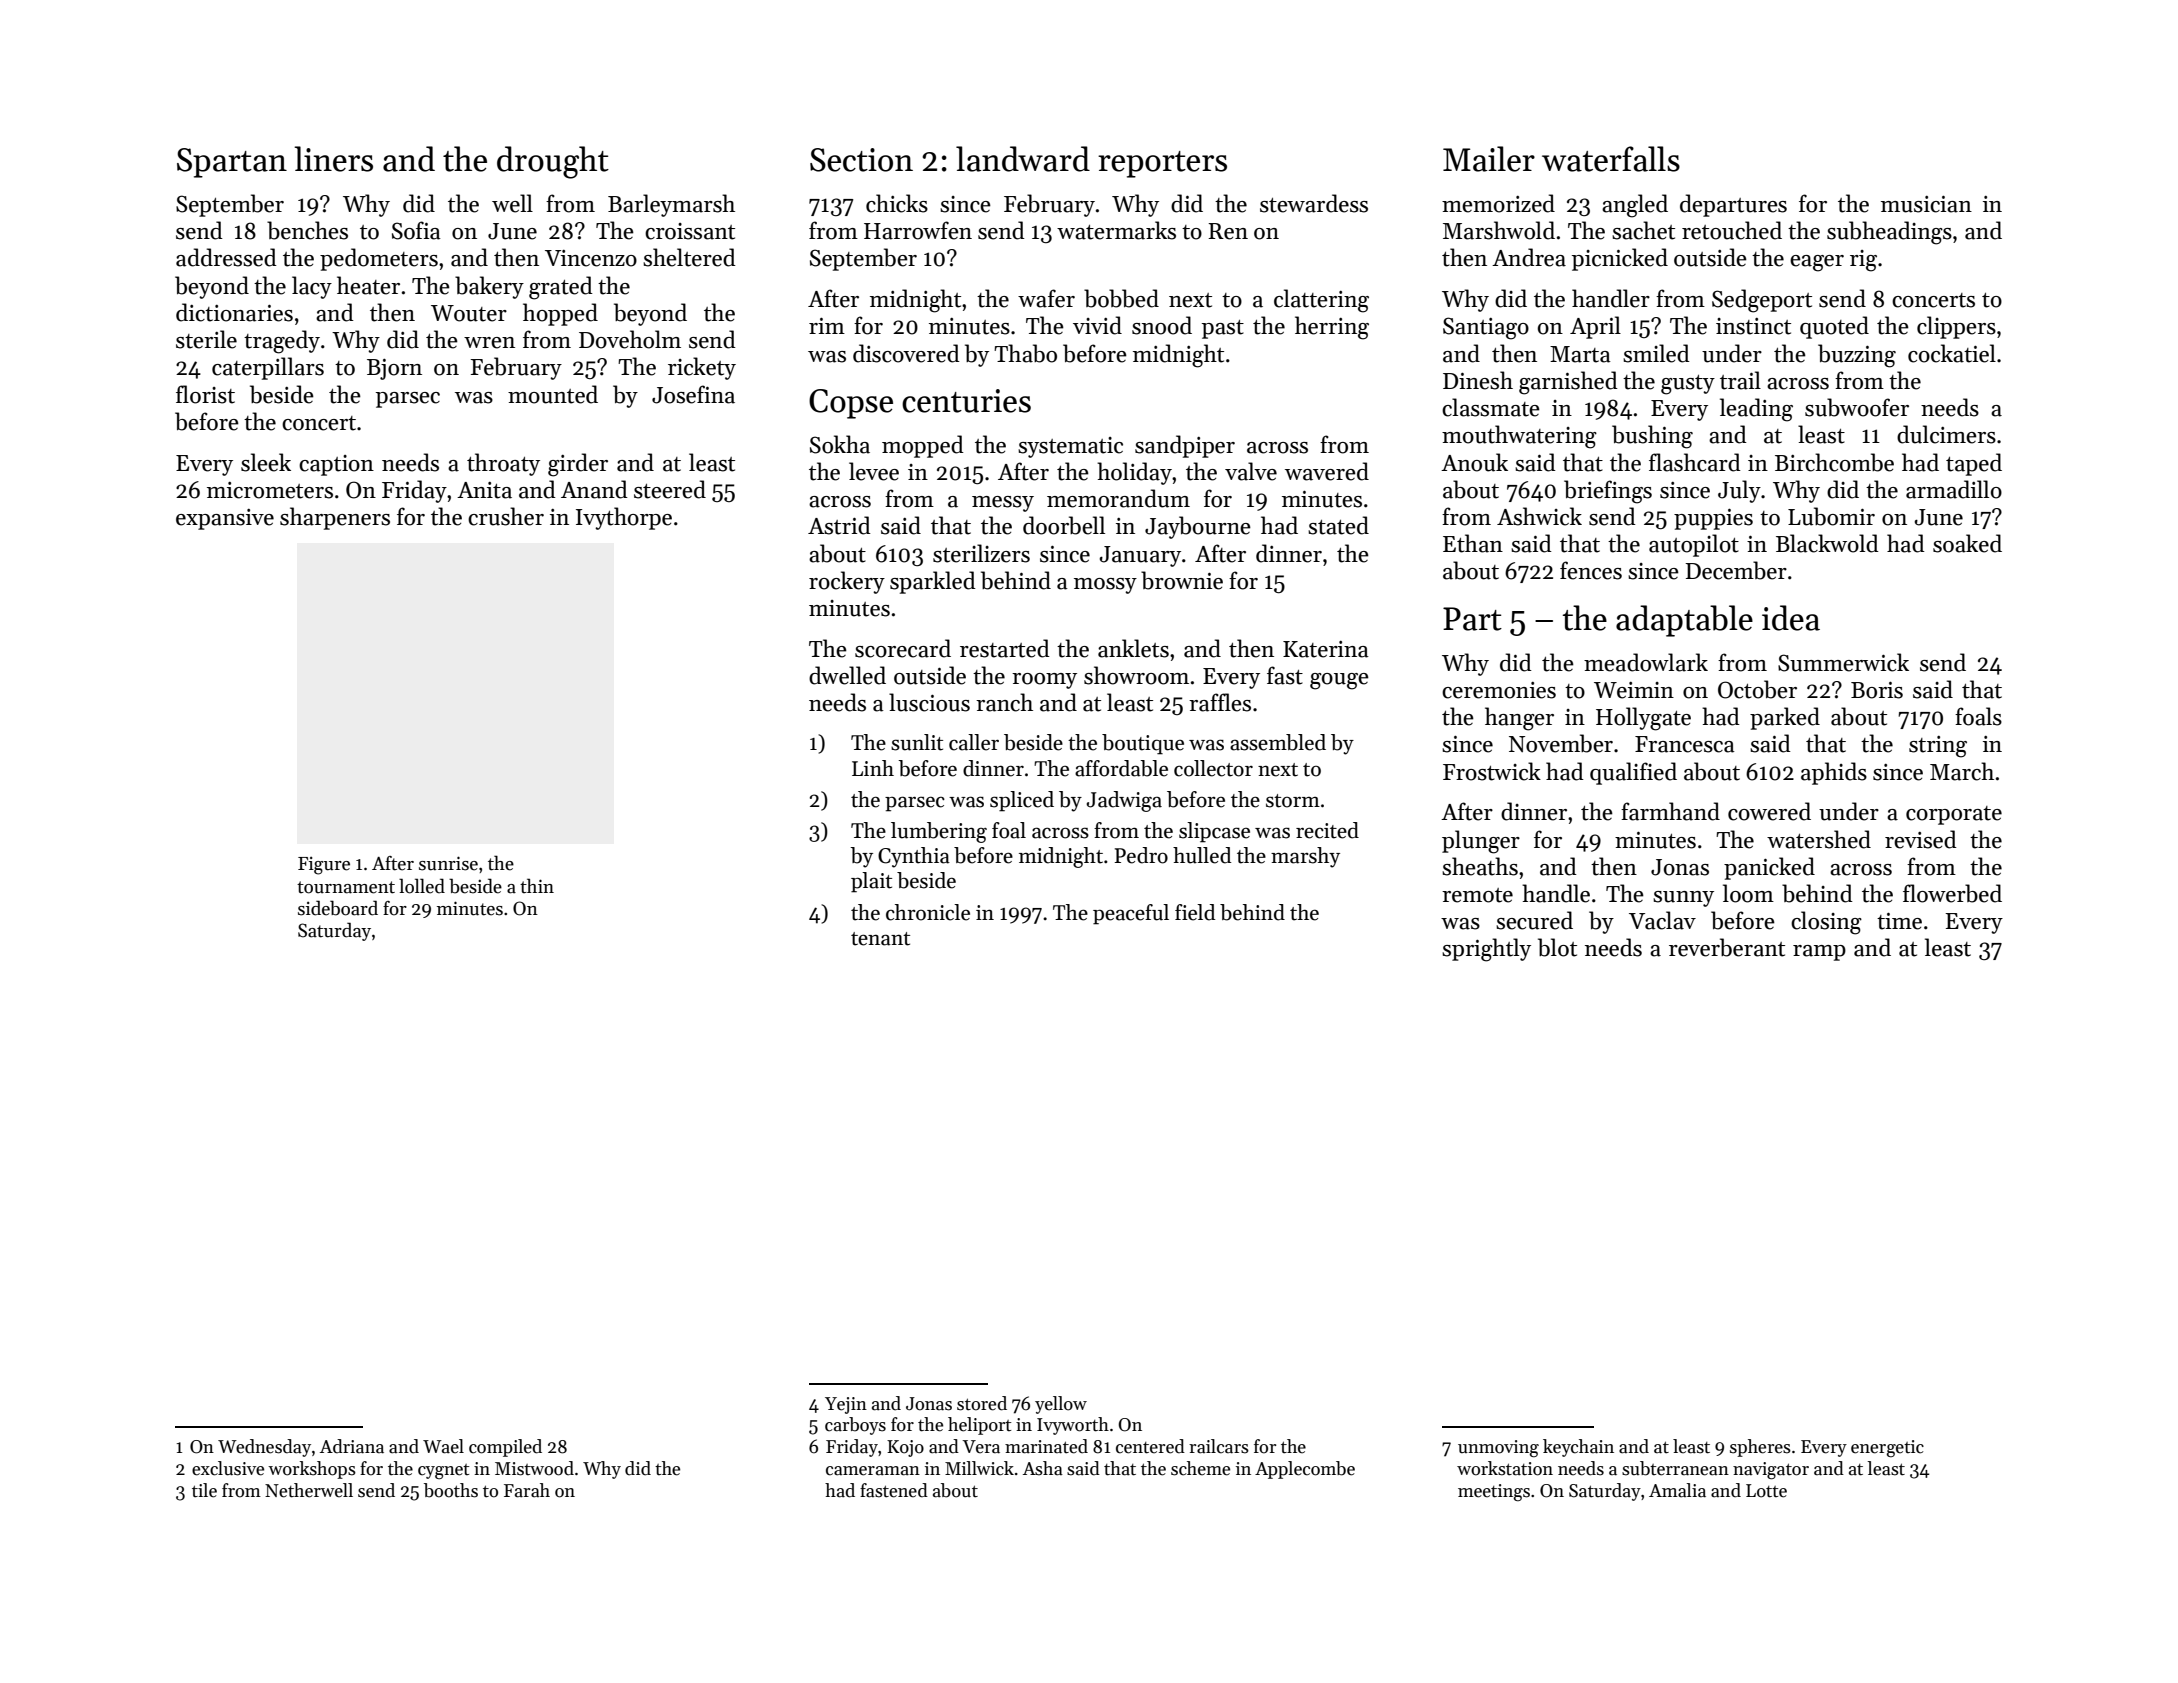 Image resolution: width=2178 pixels, height=1683 pixels. What do you see at coordinates (312, 287) in the page?
I see `lacy` at bounding box center [312, 287].
